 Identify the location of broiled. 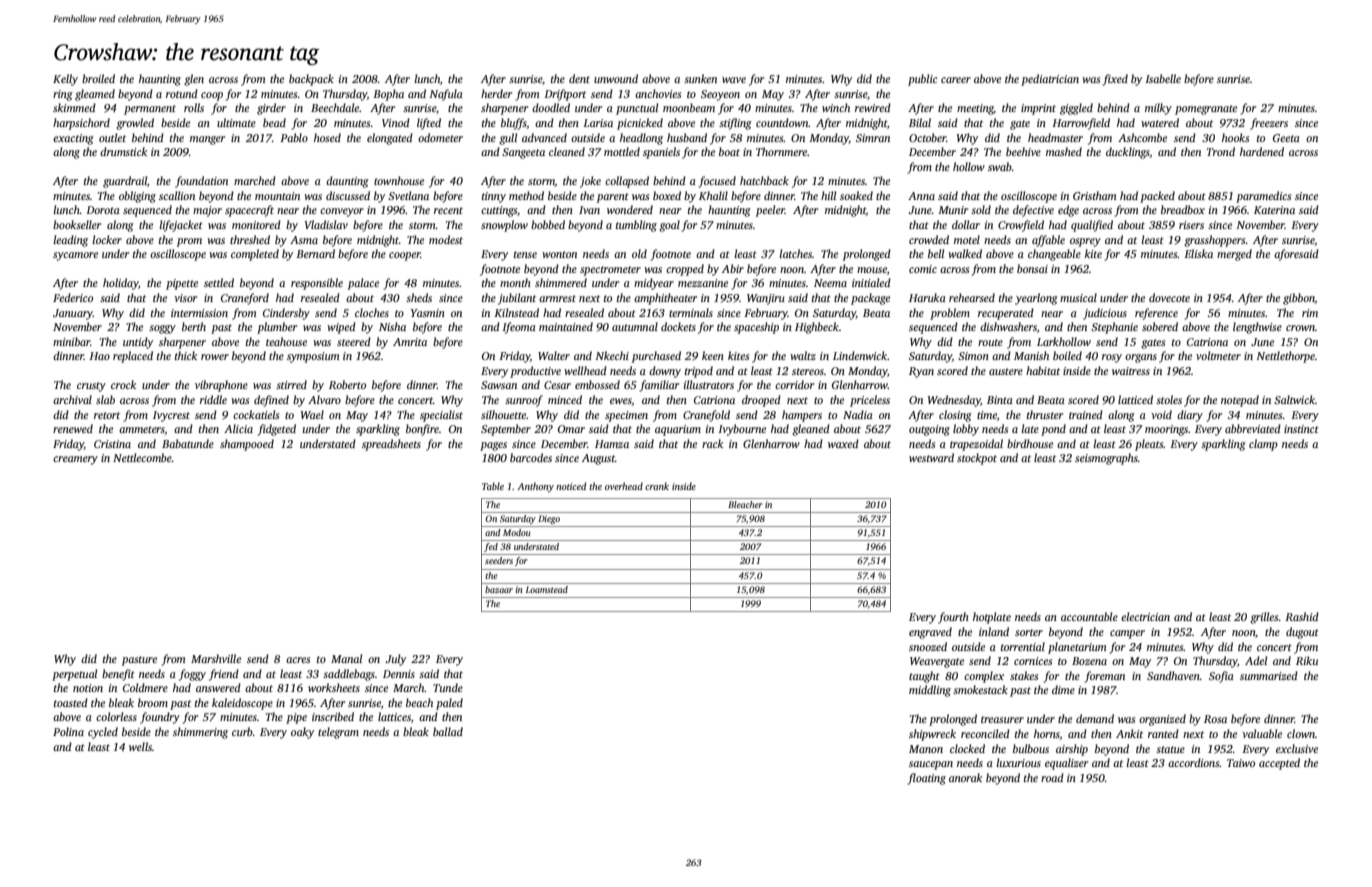
(98, 78).
